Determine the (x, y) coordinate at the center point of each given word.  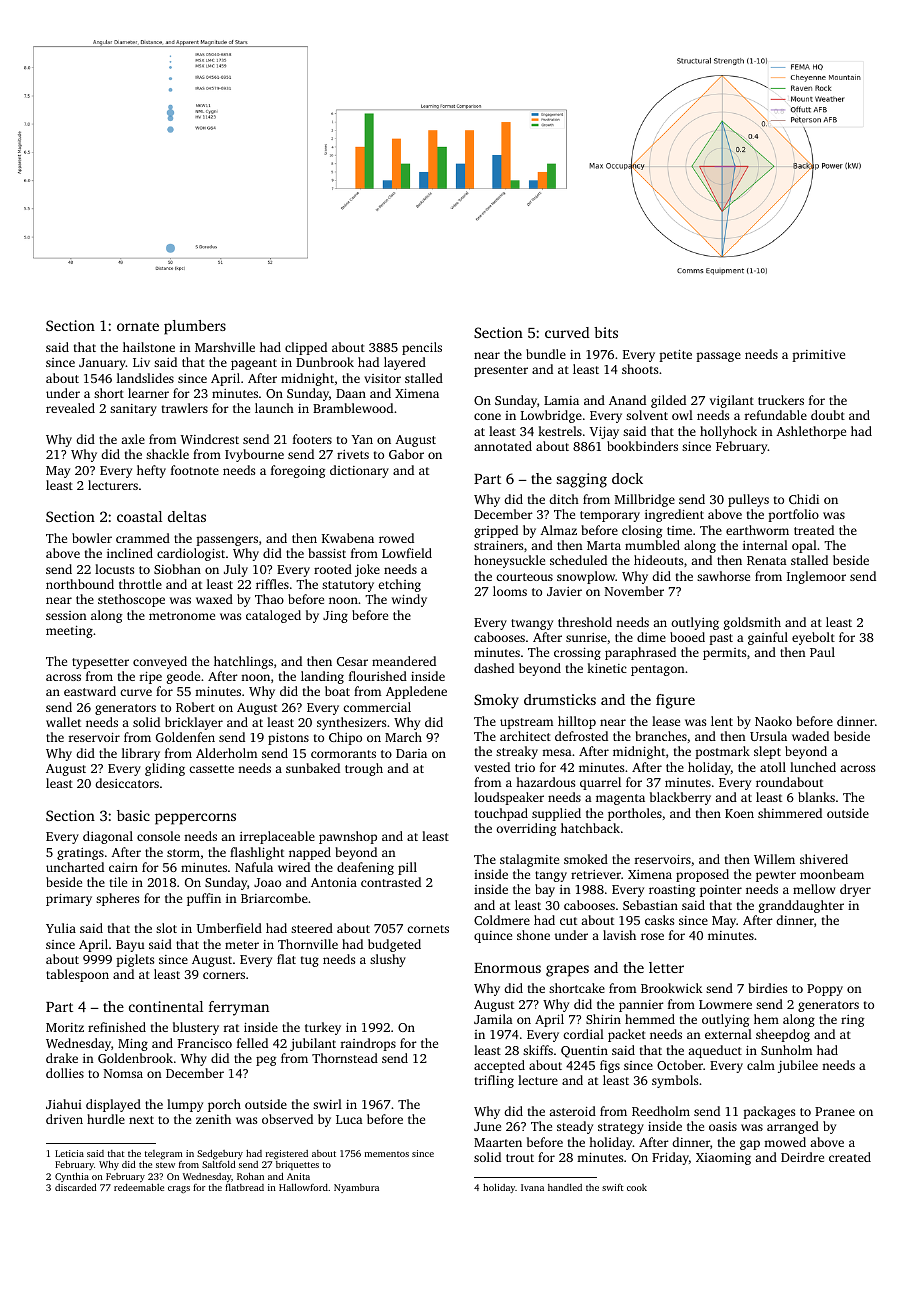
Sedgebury (220, 1155)
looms (510, 591)
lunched (813, 767)
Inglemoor (816, 577)
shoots (640, 369)
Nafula (254, 867)
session (66, 615)
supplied (556, 814)
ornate (138, 326)
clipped (306, 348)
